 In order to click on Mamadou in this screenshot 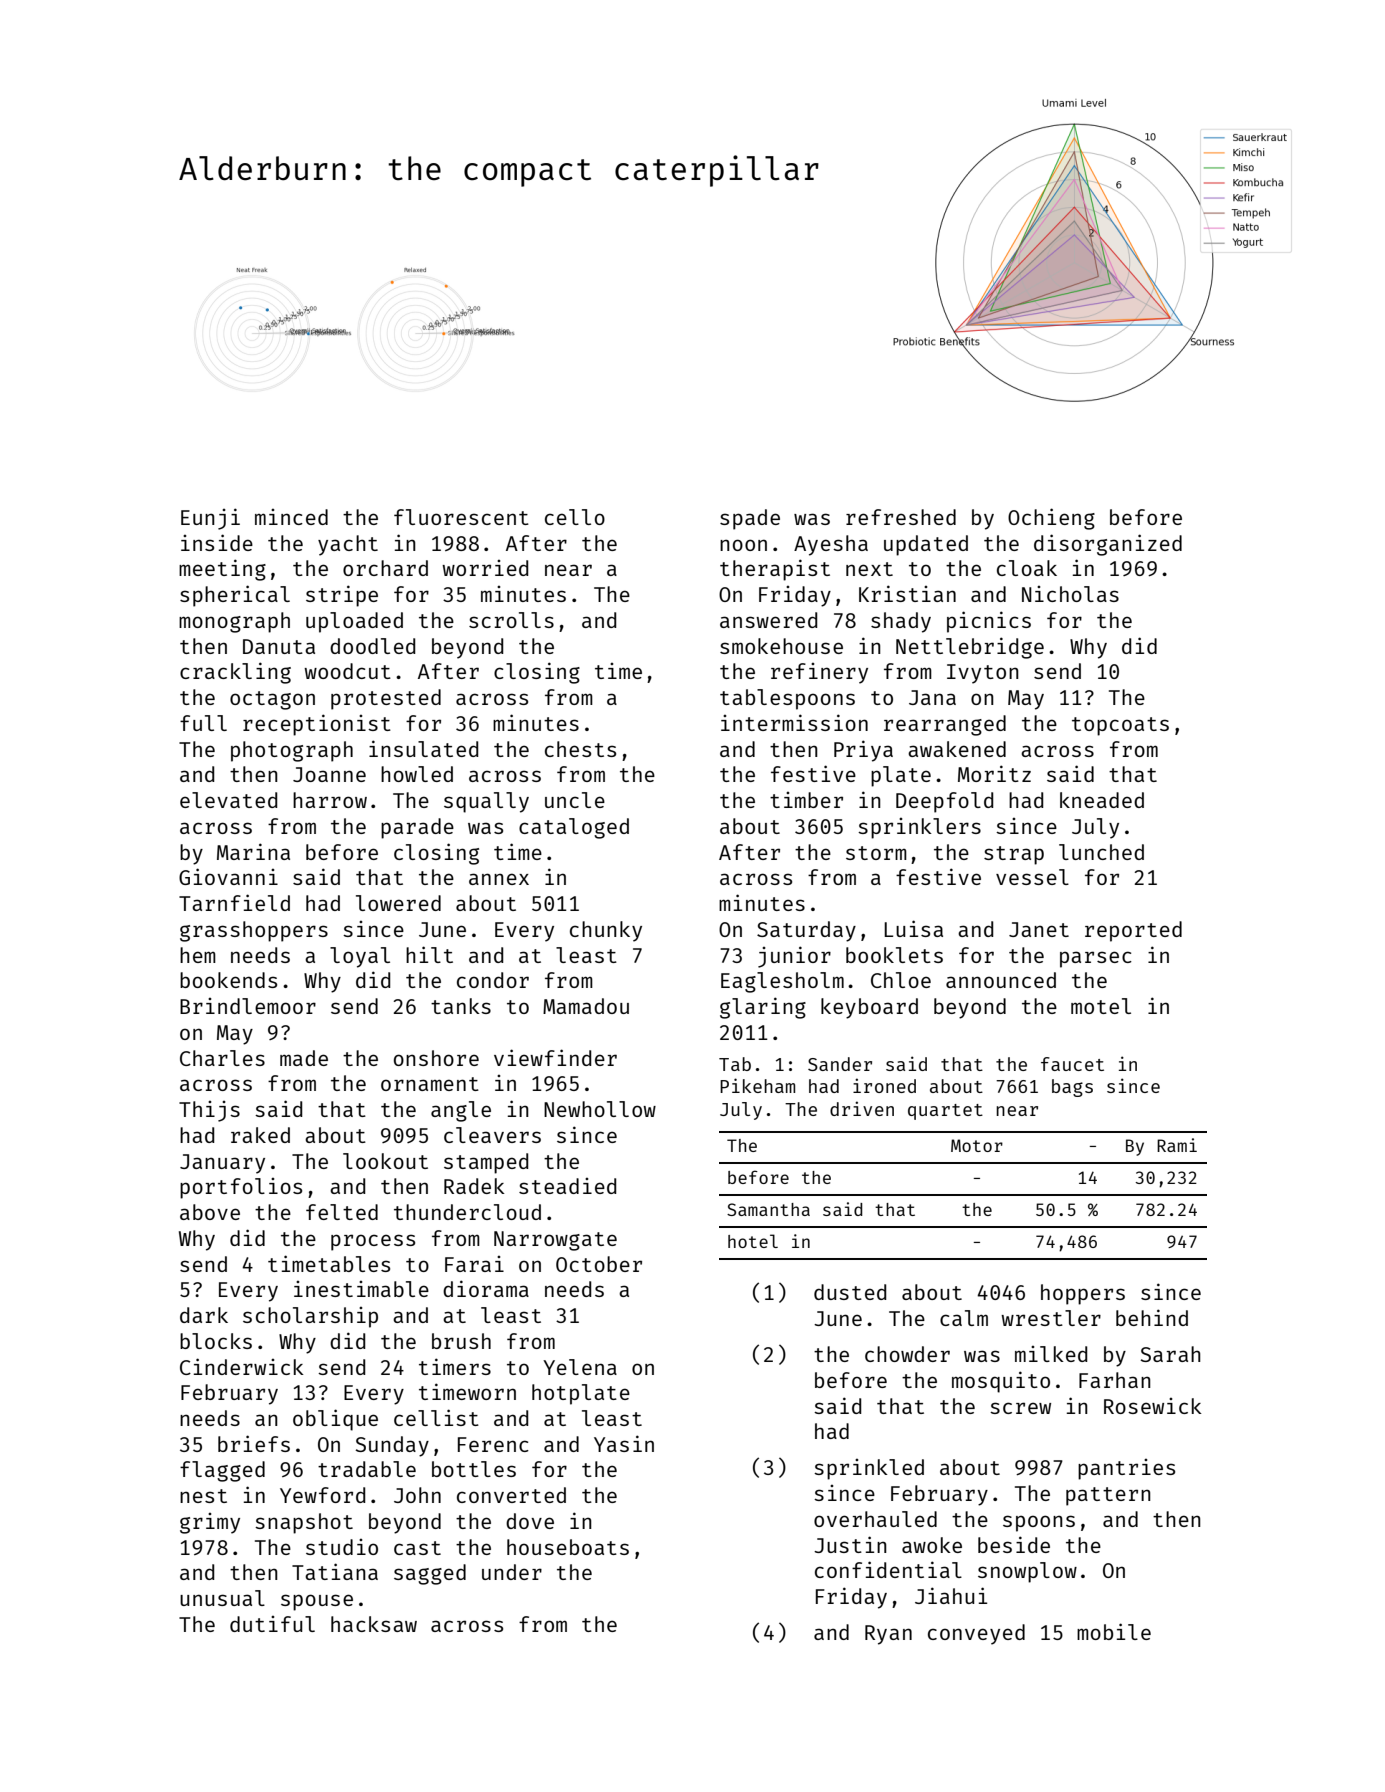, I will do `click(586, 1006)`.
